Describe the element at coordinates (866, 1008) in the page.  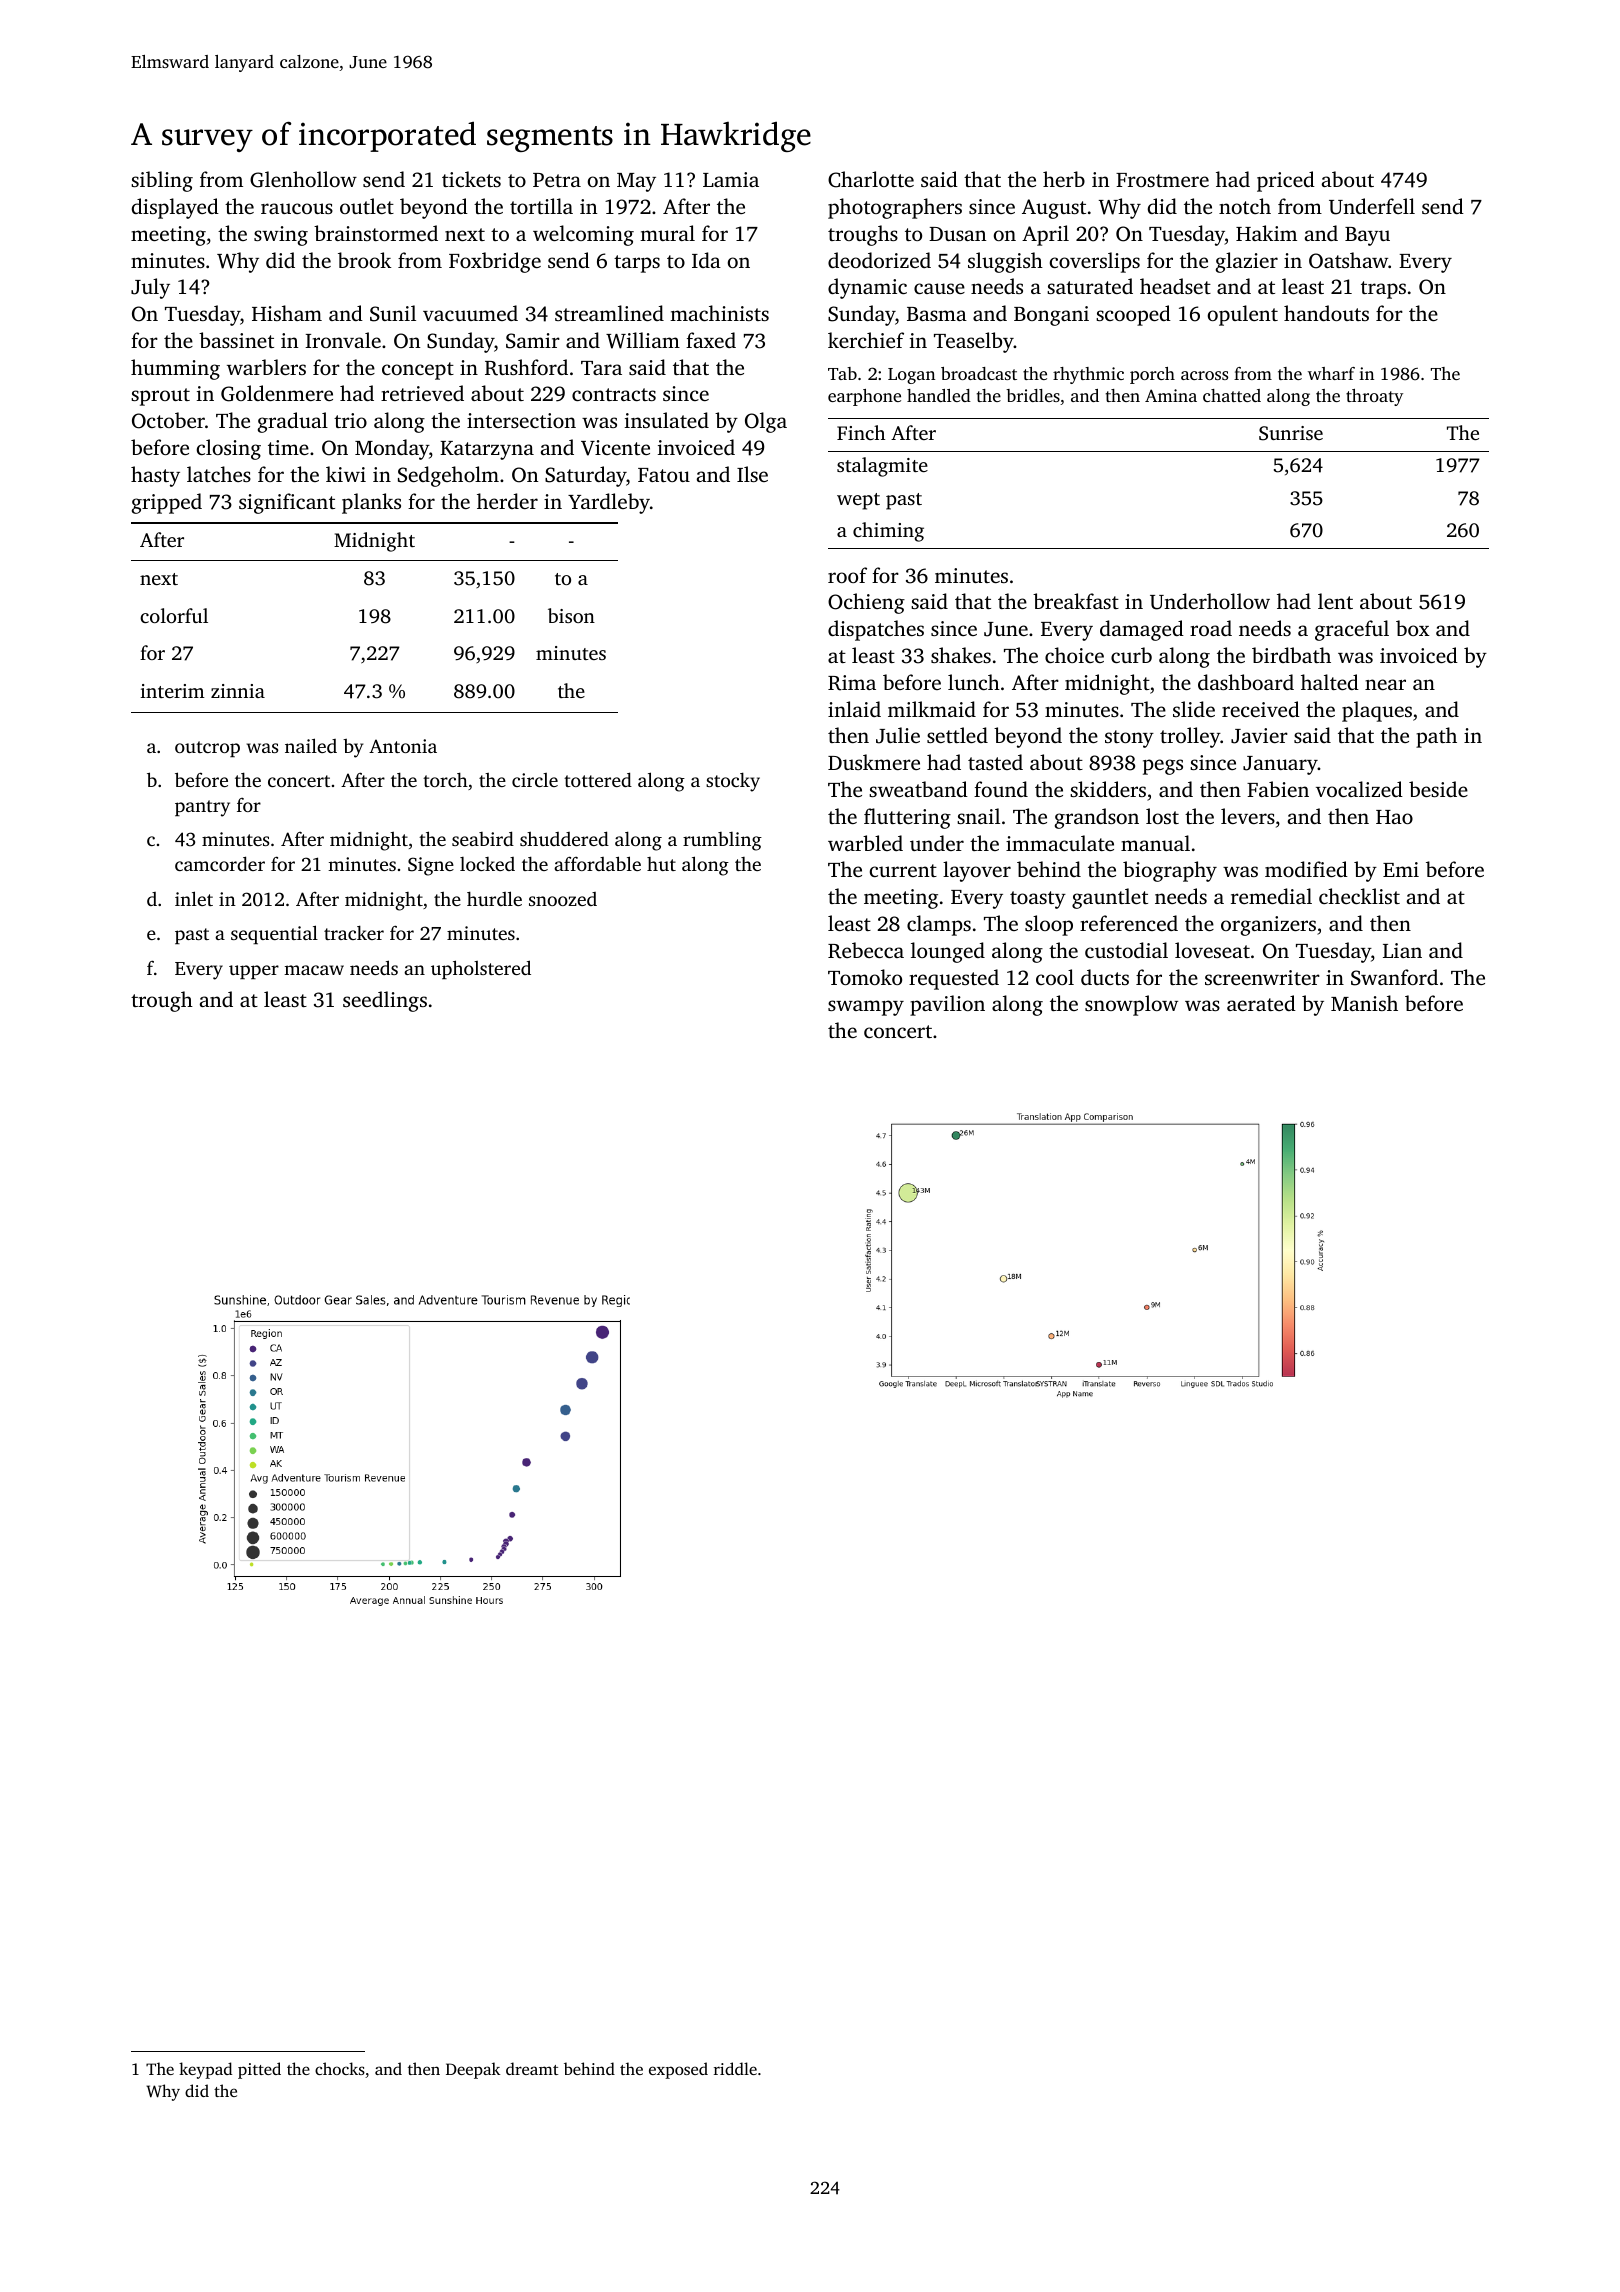
I see `swampy` at that location.
